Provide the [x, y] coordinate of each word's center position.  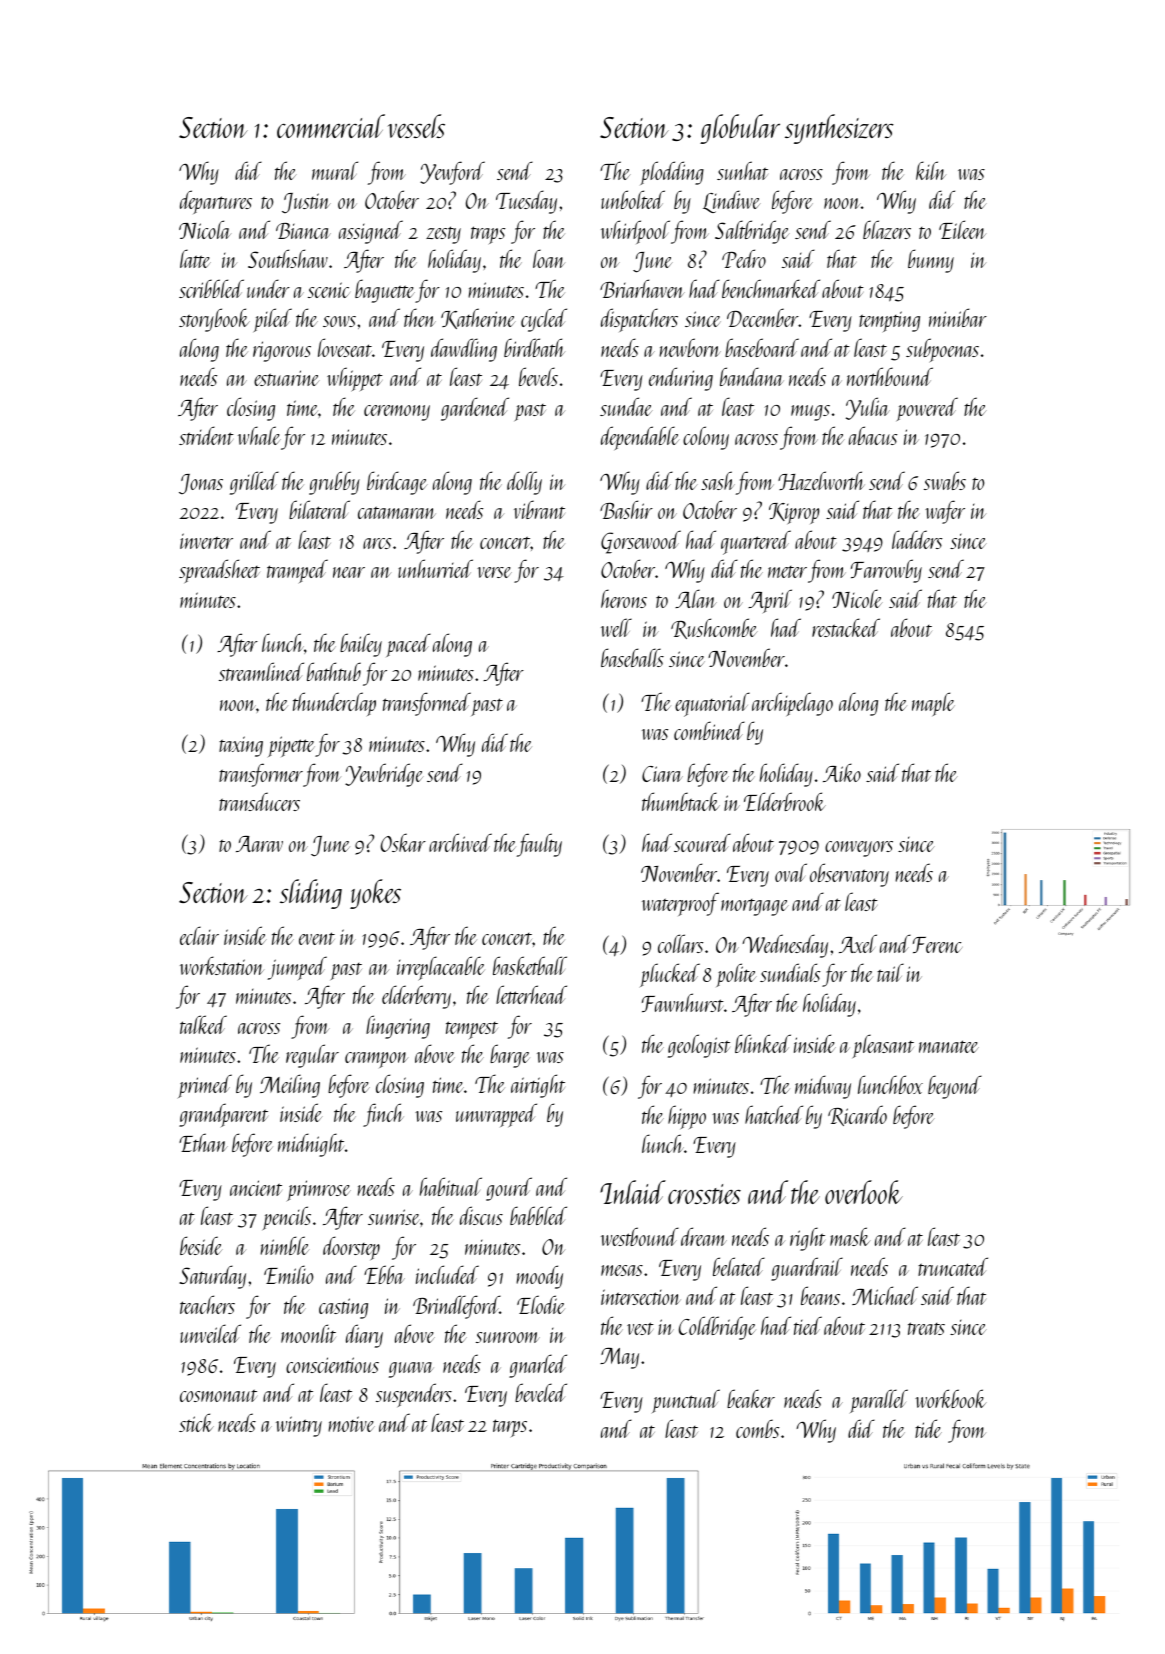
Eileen [962, 229]
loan [549, 258]
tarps [510, 1428]
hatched [774, 1114]
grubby [334, 483]
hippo [687, 1117]
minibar [958, 317]
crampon [376, 1060]
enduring [681, 379]
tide [928, 1428]
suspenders [414, 1395]
